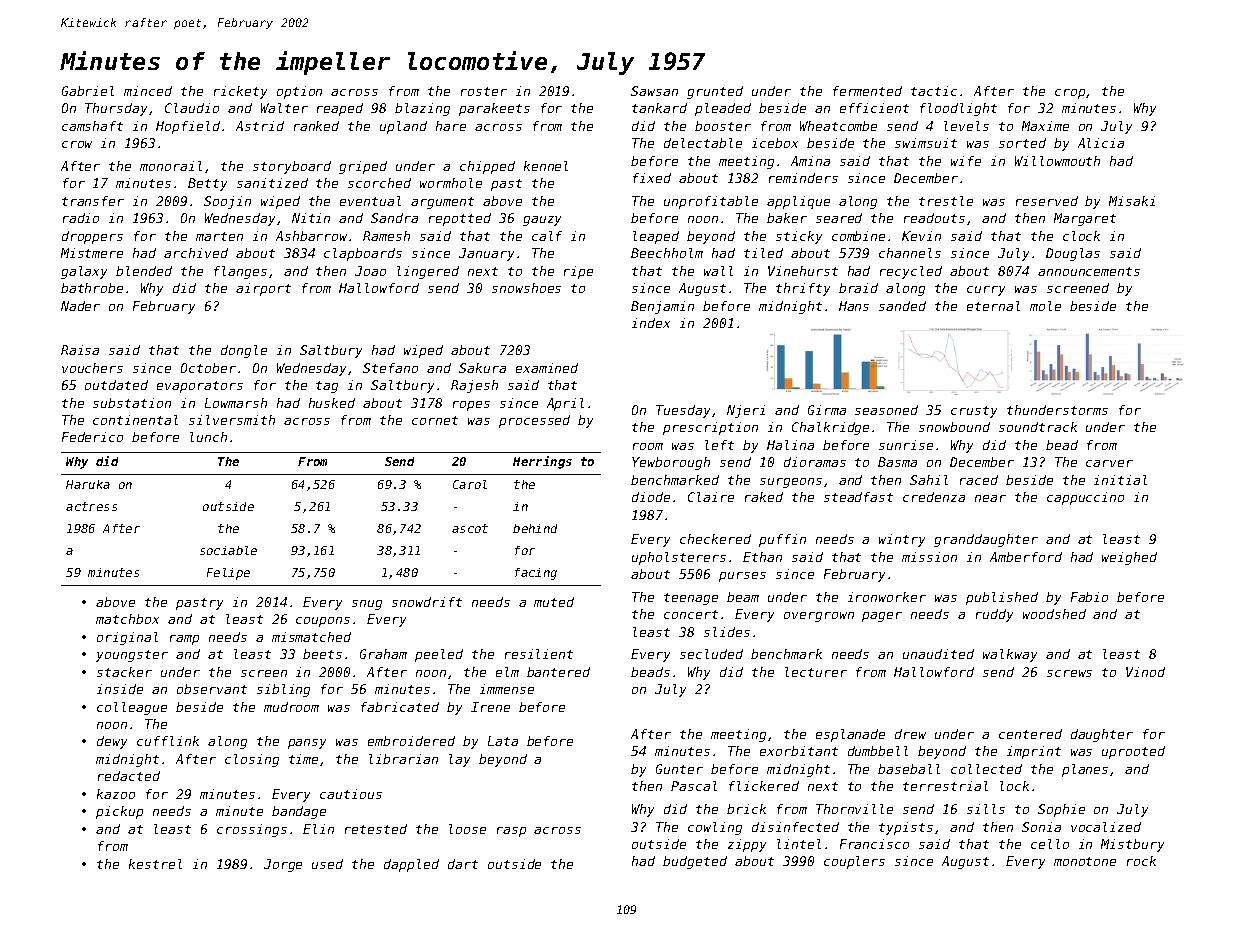 The height and width of the document is (952, 1233). I want to click on dongle, so click(244, 351).
